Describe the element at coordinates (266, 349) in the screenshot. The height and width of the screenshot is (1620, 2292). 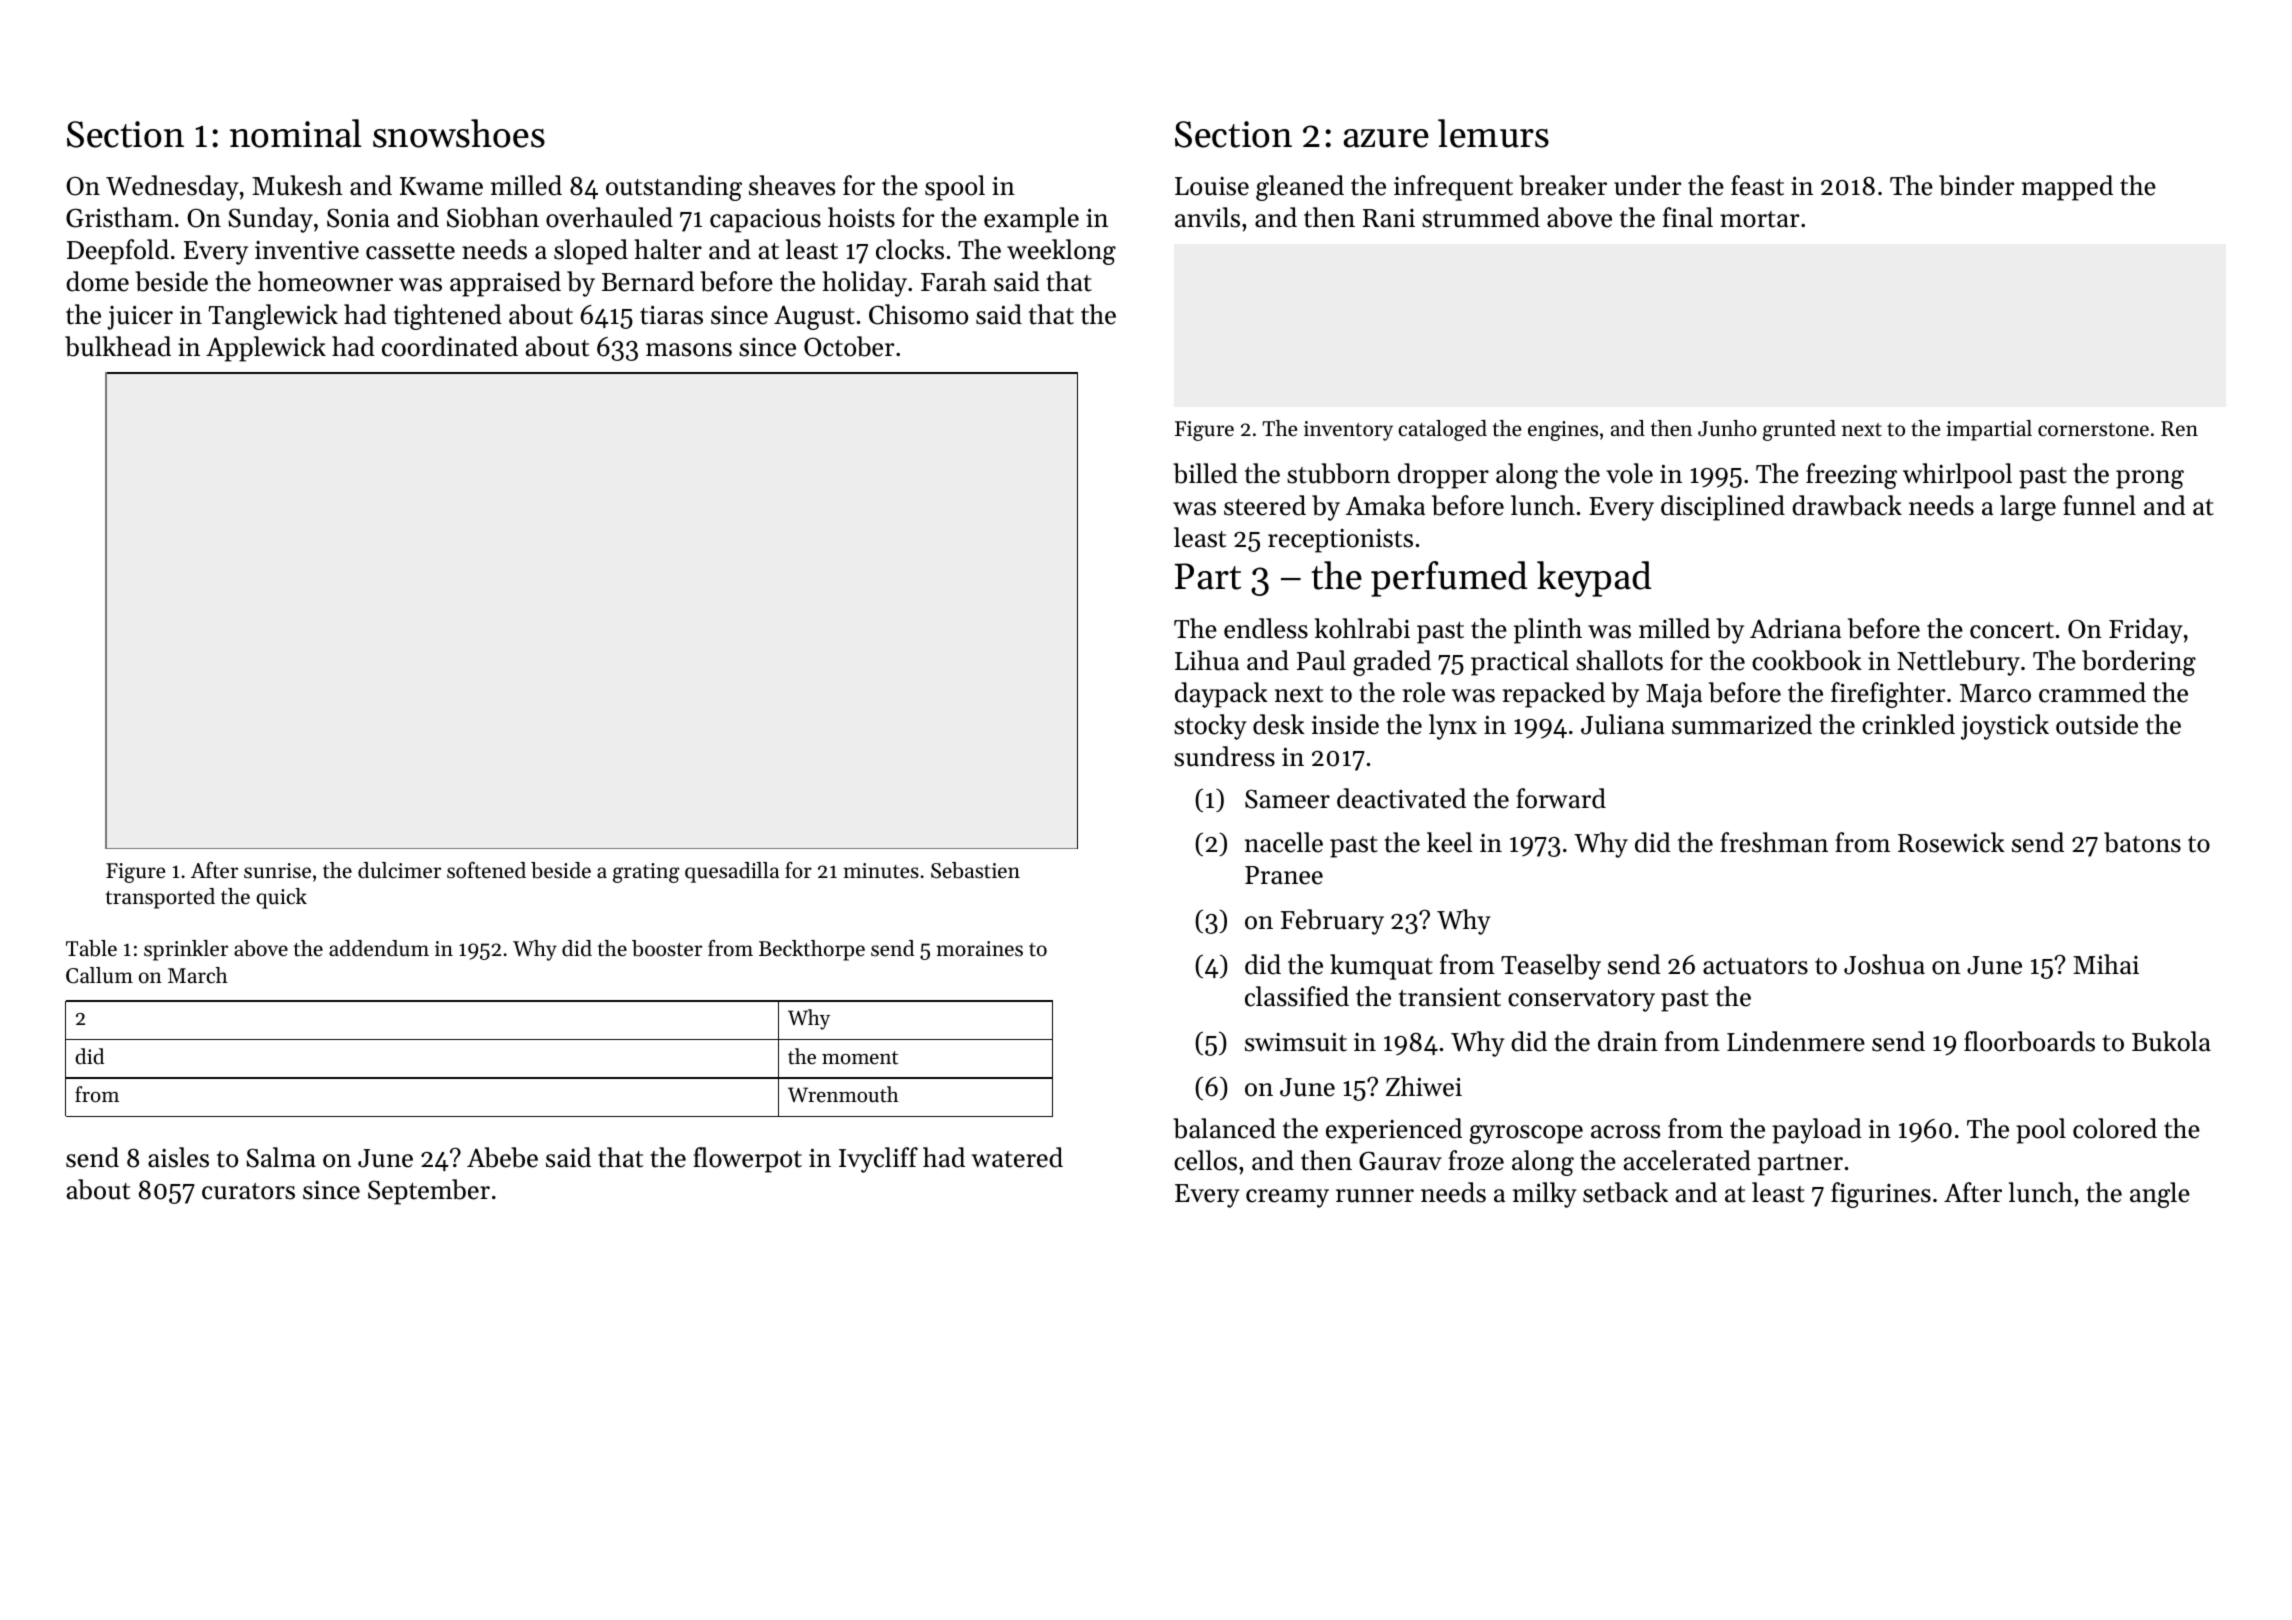
I see `Applewick` at that location.
